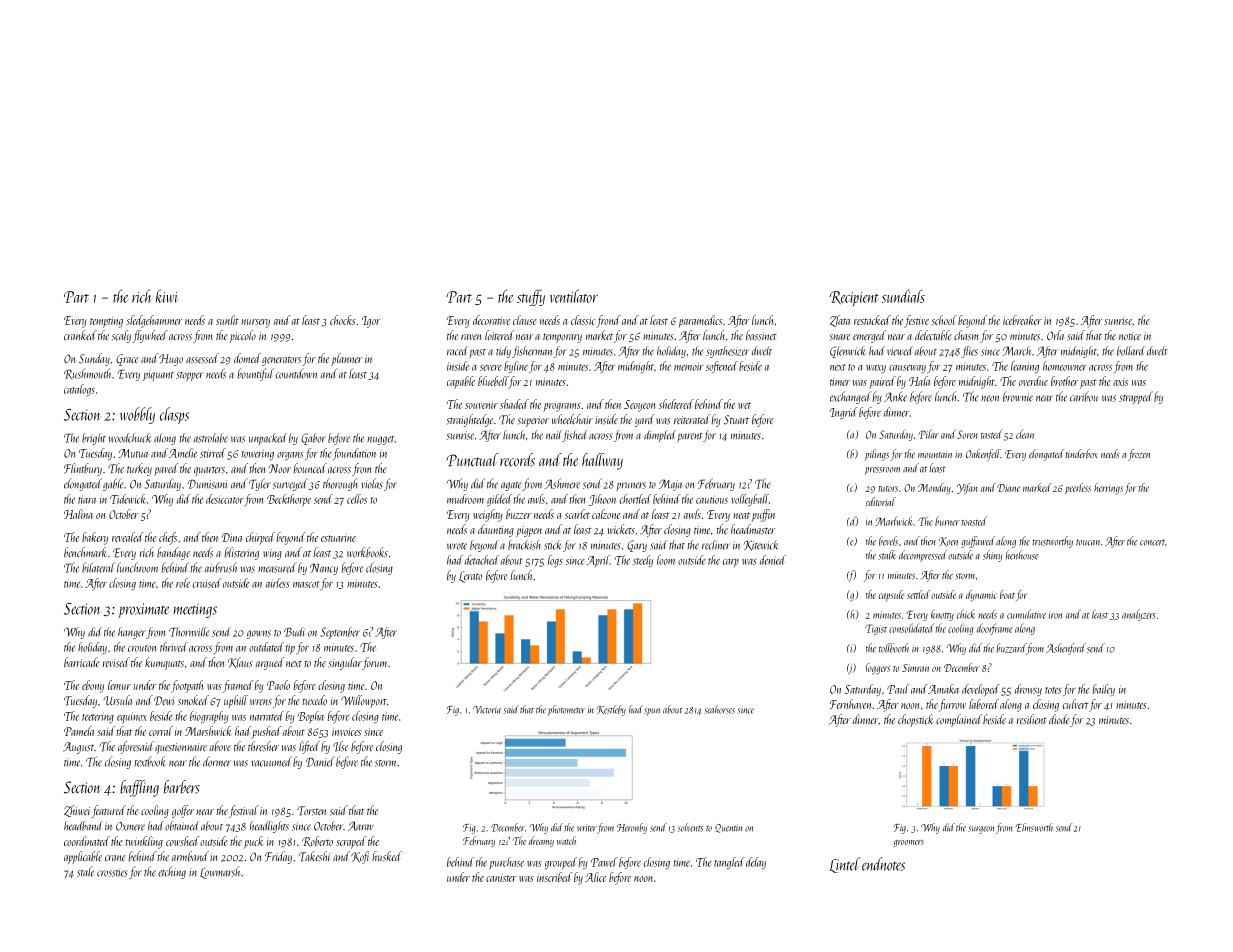  Describe the element at coordinates (959, 720) in the screenshot. I see `complained` at that location.
